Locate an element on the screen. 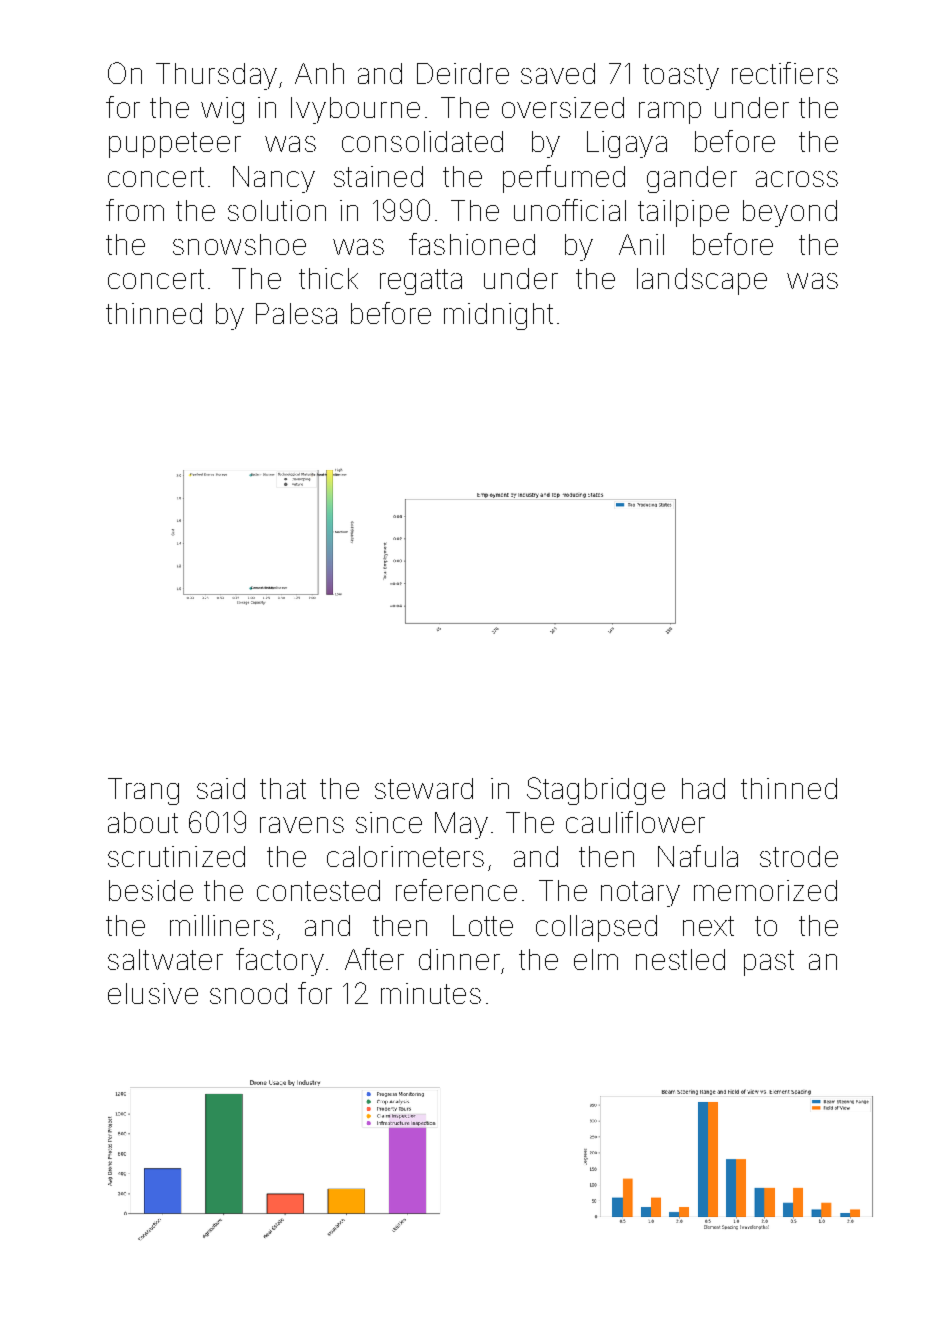  landscape is located at coordinates (702, 281).
